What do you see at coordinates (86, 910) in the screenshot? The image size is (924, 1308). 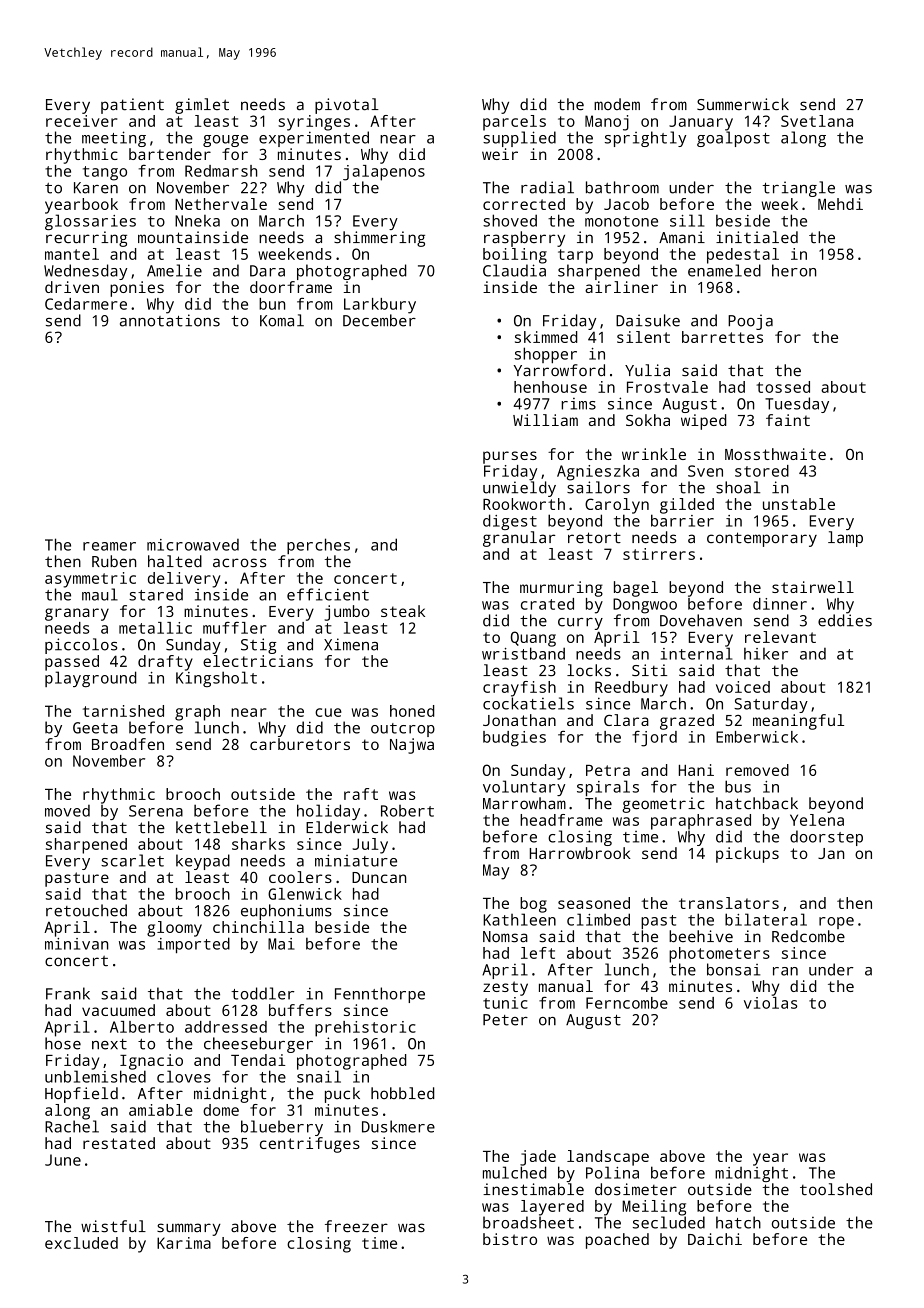 I see `retouched` at bounding box center [86, 910].
